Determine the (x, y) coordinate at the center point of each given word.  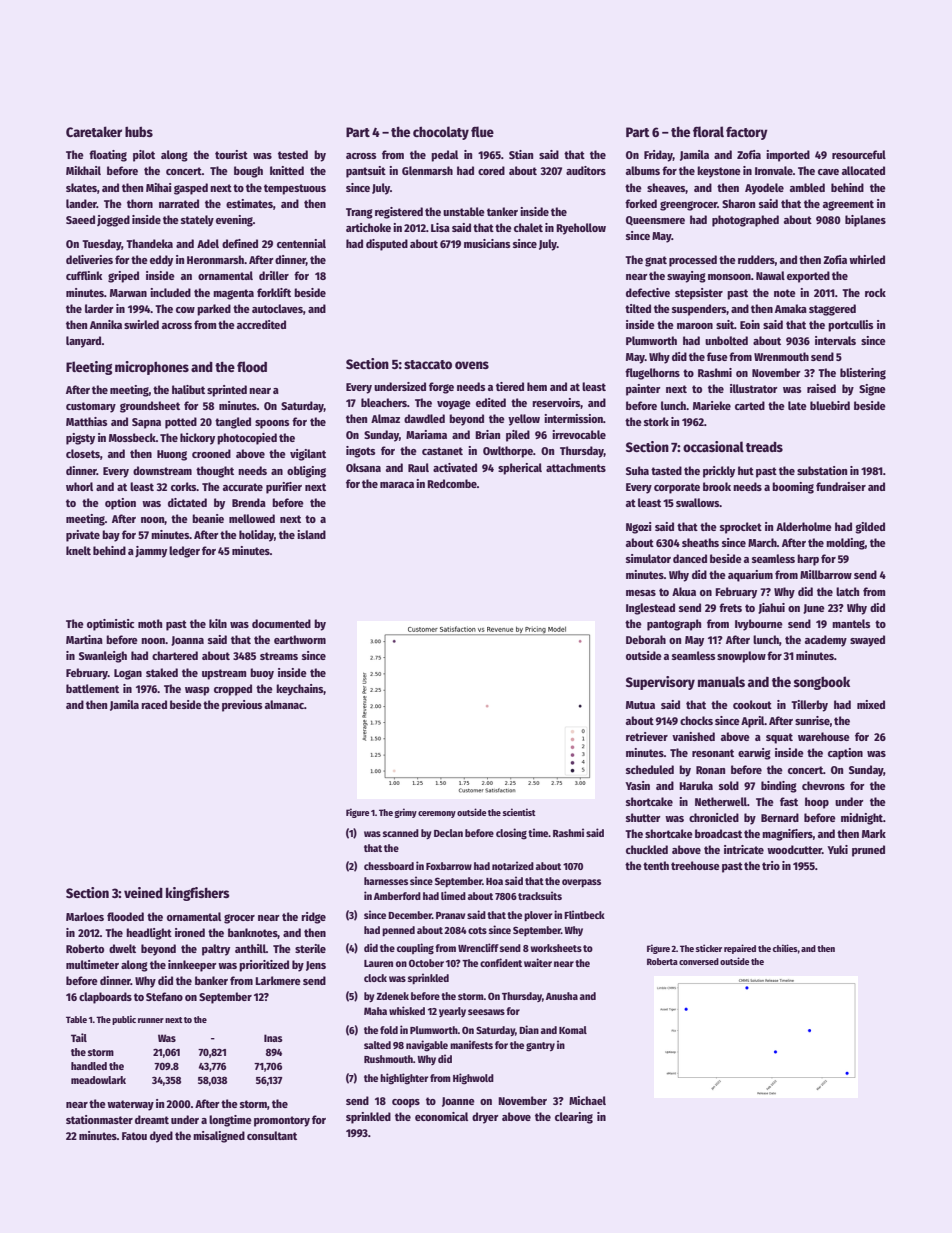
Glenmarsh (427, 170)
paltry (216, 950)
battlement (92, 688)
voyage (454, 405)
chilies (785, 948)
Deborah (646, 639)
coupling (415, 949)
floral (708, 131)
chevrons (823, 785)
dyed (161, 1137)
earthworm (300, 639)
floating (108, 156)
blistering (863, 374)
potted (181, 423)
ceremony (437, 814)
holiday (256, 536)
